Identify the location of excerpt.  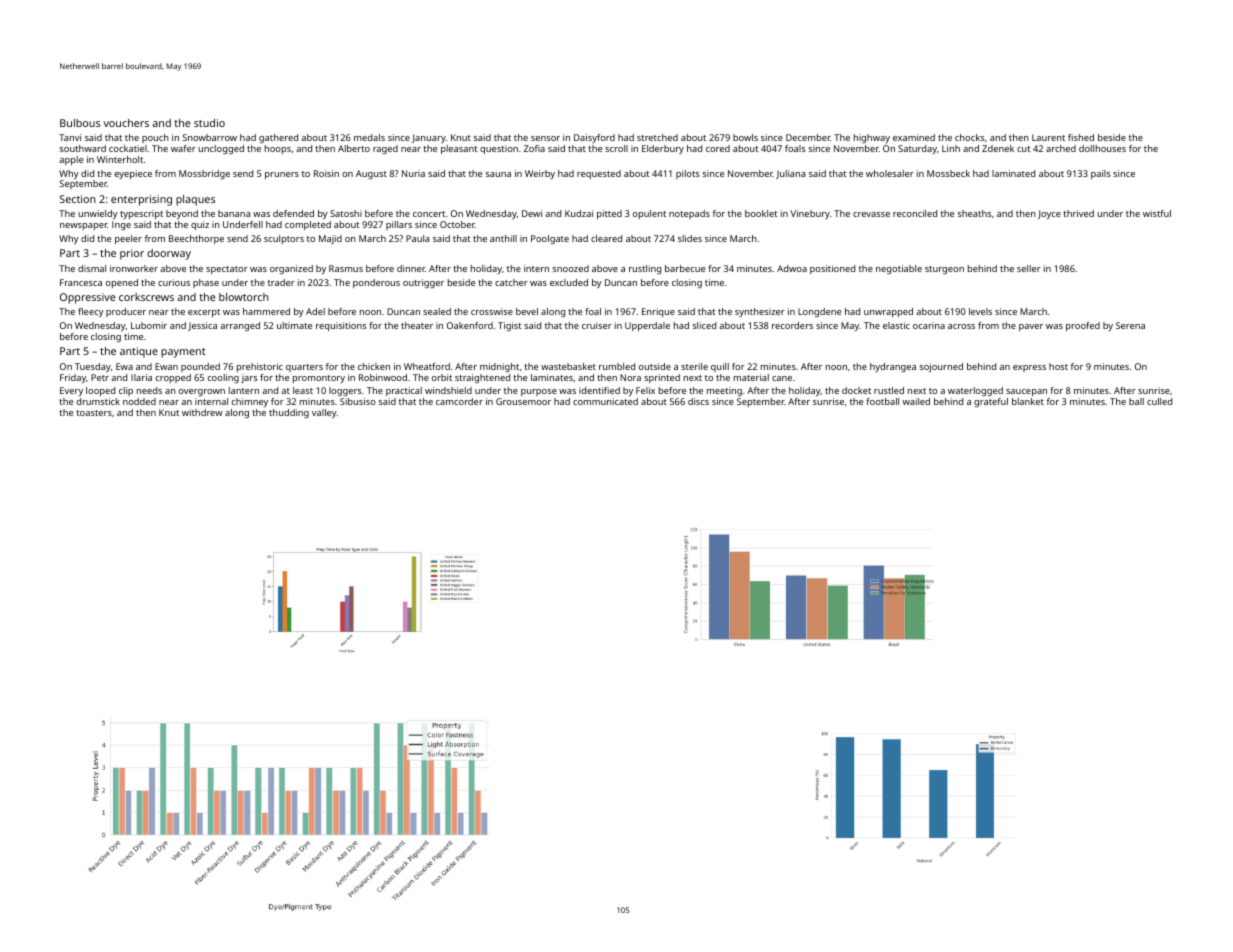
(204, 313).
